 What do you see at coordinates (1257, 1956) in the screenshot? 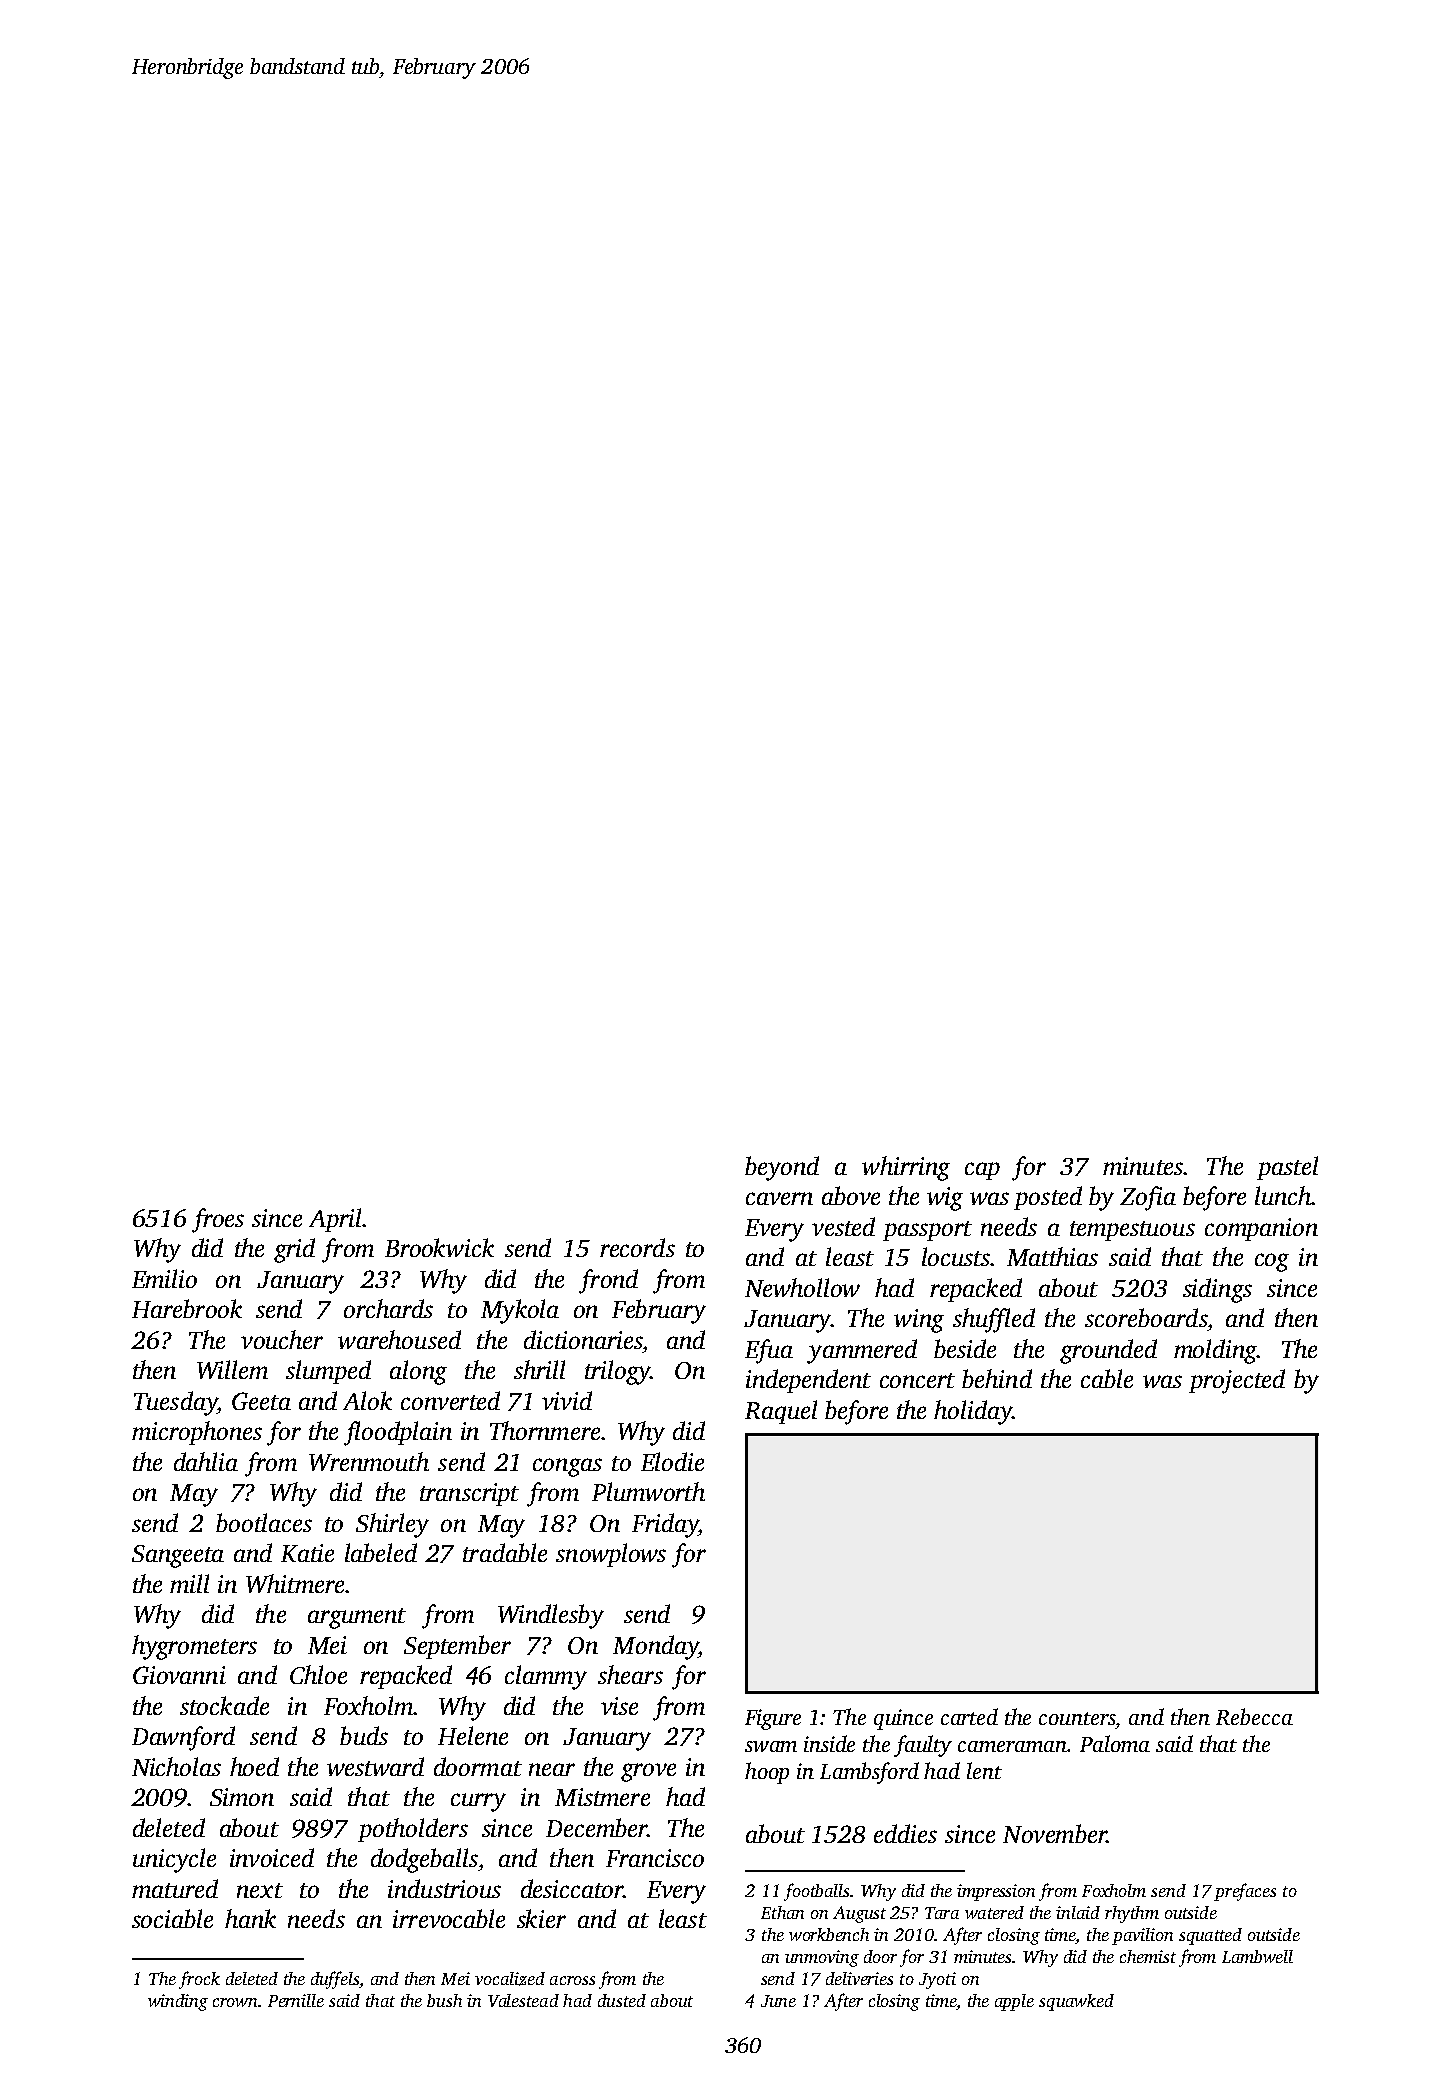
I see `Lambwell` at bounding box center [1257, 1956].
